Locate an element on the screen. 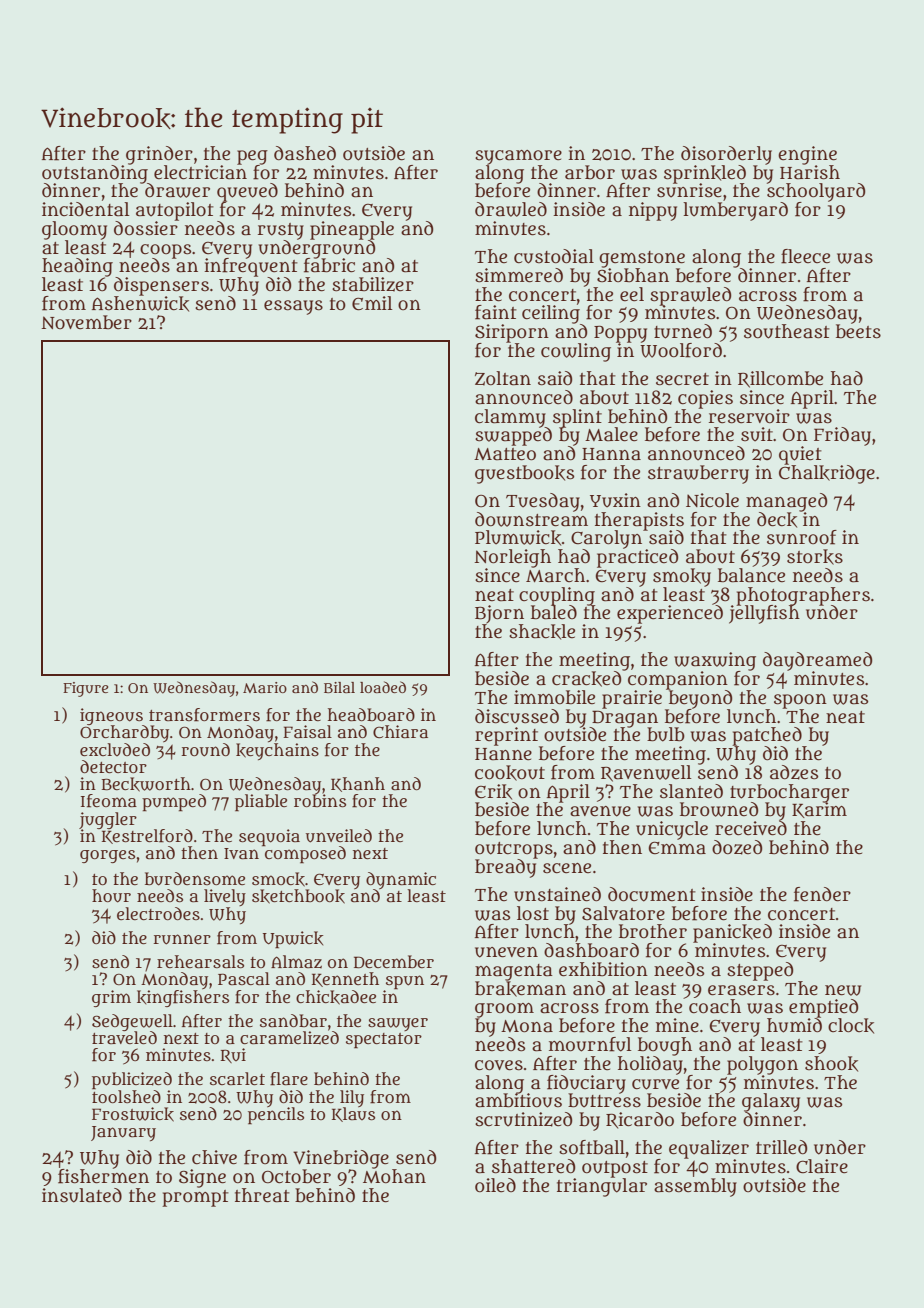 The width and height of the screenshot is (924, 1308). assembly is located at coordinates (695, 1187).
